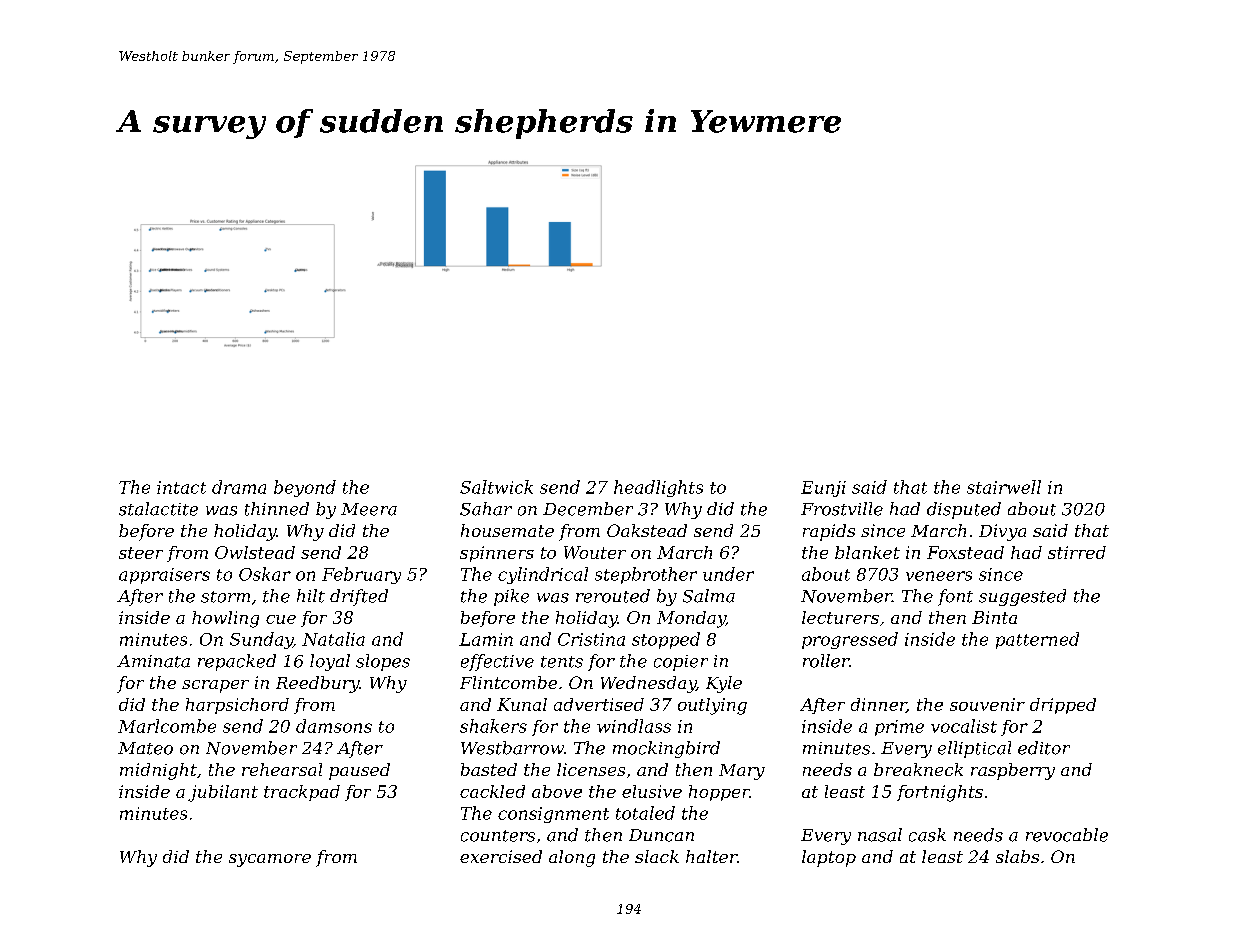 The image size is (1233, 952). Describe the element at coordinates (1017, 856) in the screenshot. I see `slabs` at that location.
